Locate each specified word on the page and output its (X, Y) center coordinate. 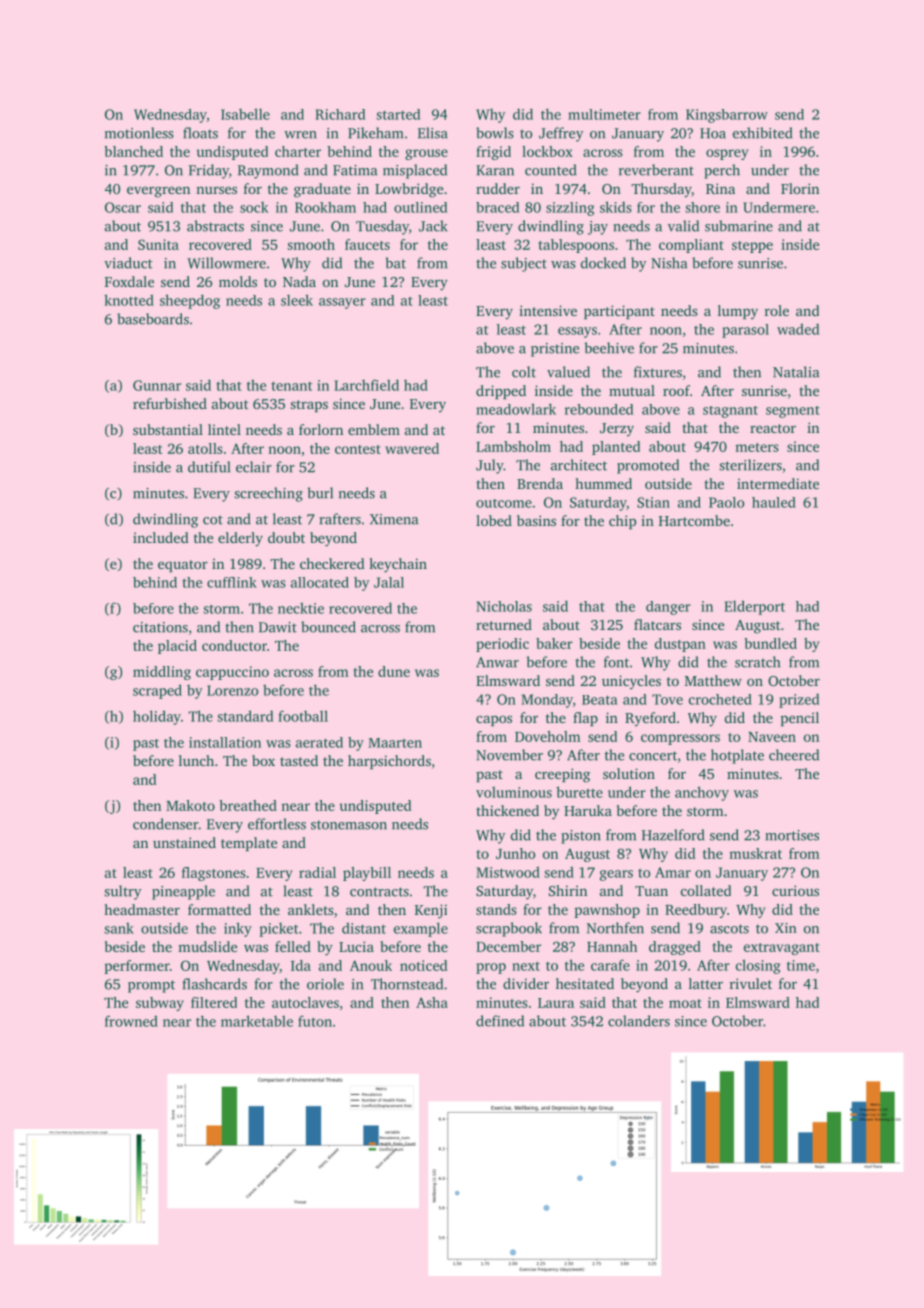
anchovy (702, 793)
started (398, 114)
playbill (367, 874)
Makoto (190, 805)
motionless (139, 133)
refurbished (170, 403)
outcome (504, 503)
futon (315, 1021)
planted (616, 448)
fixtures (658, 372)
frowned (131, 1021)
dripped (501, 392)
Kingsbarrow (727, 116)
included (161, 537)
